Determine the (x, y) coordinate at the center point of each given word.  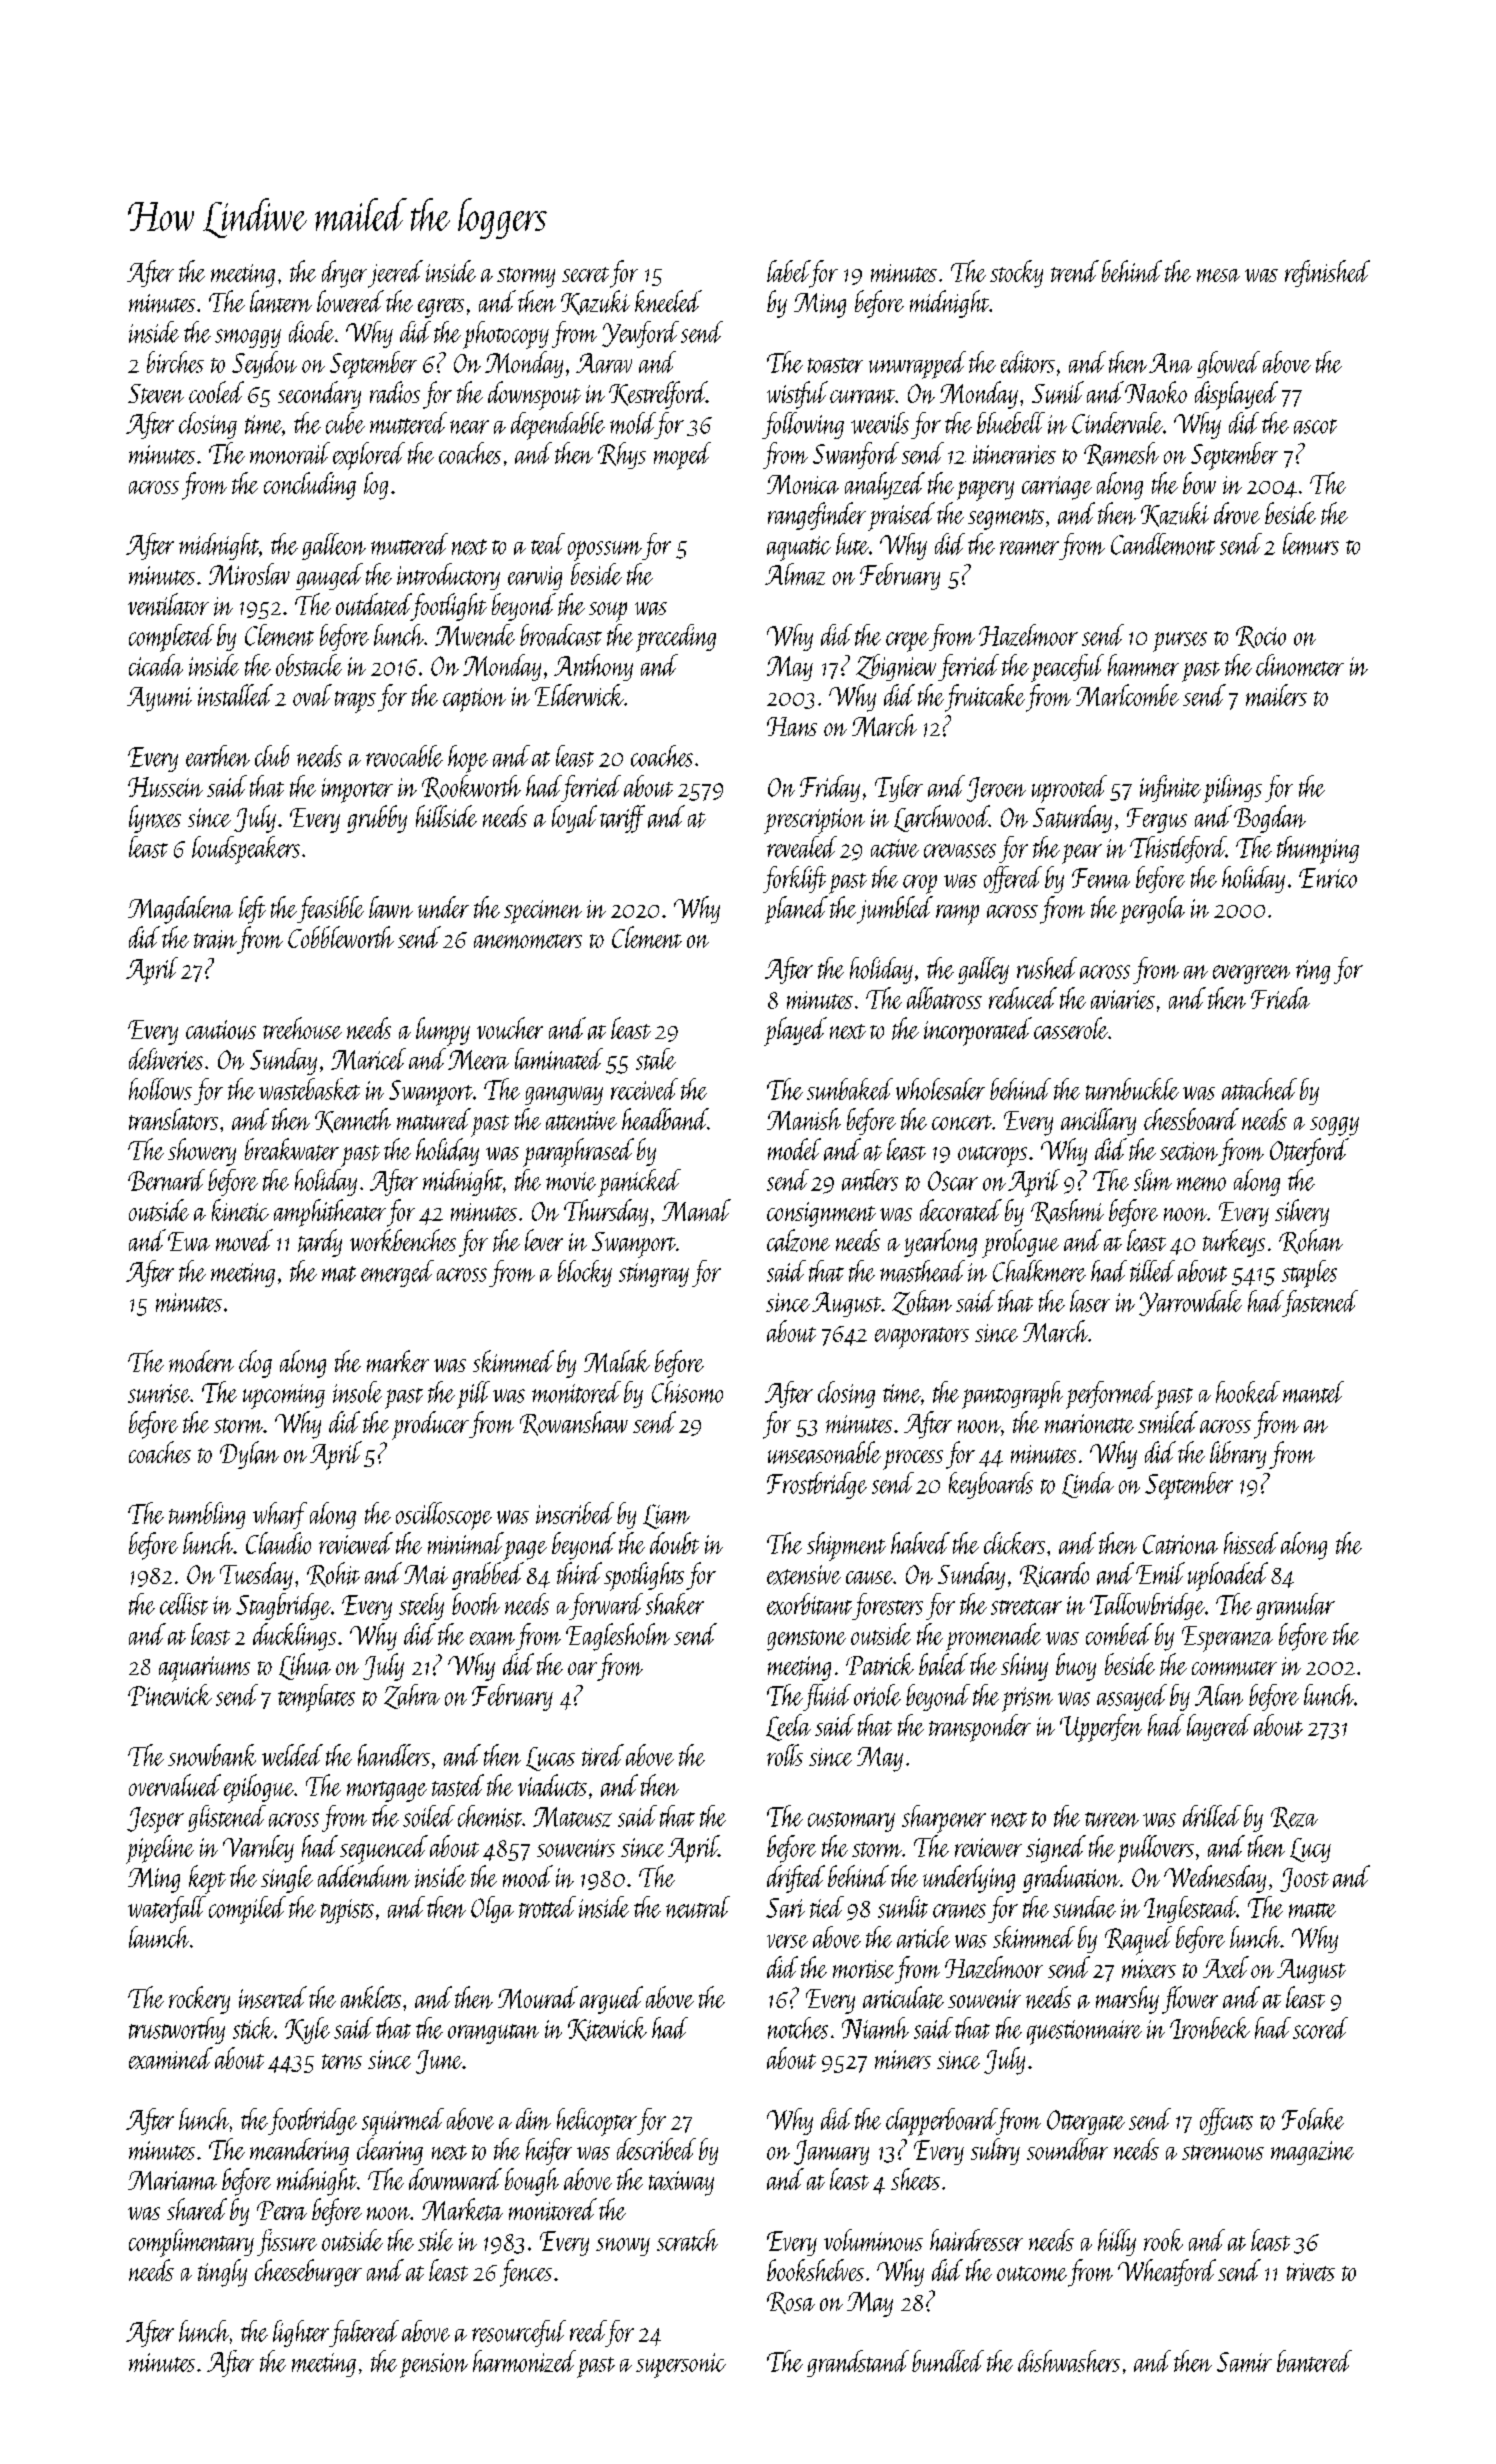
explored (369, 456)
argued (611, 2000)
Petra (282, 2210)
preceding (676, 638)
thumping (1318, 850)
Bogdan (1270, 819)
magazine (1312, 2153)
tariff (622, 819)
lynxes (155, 819)
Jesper (155, 1820)
